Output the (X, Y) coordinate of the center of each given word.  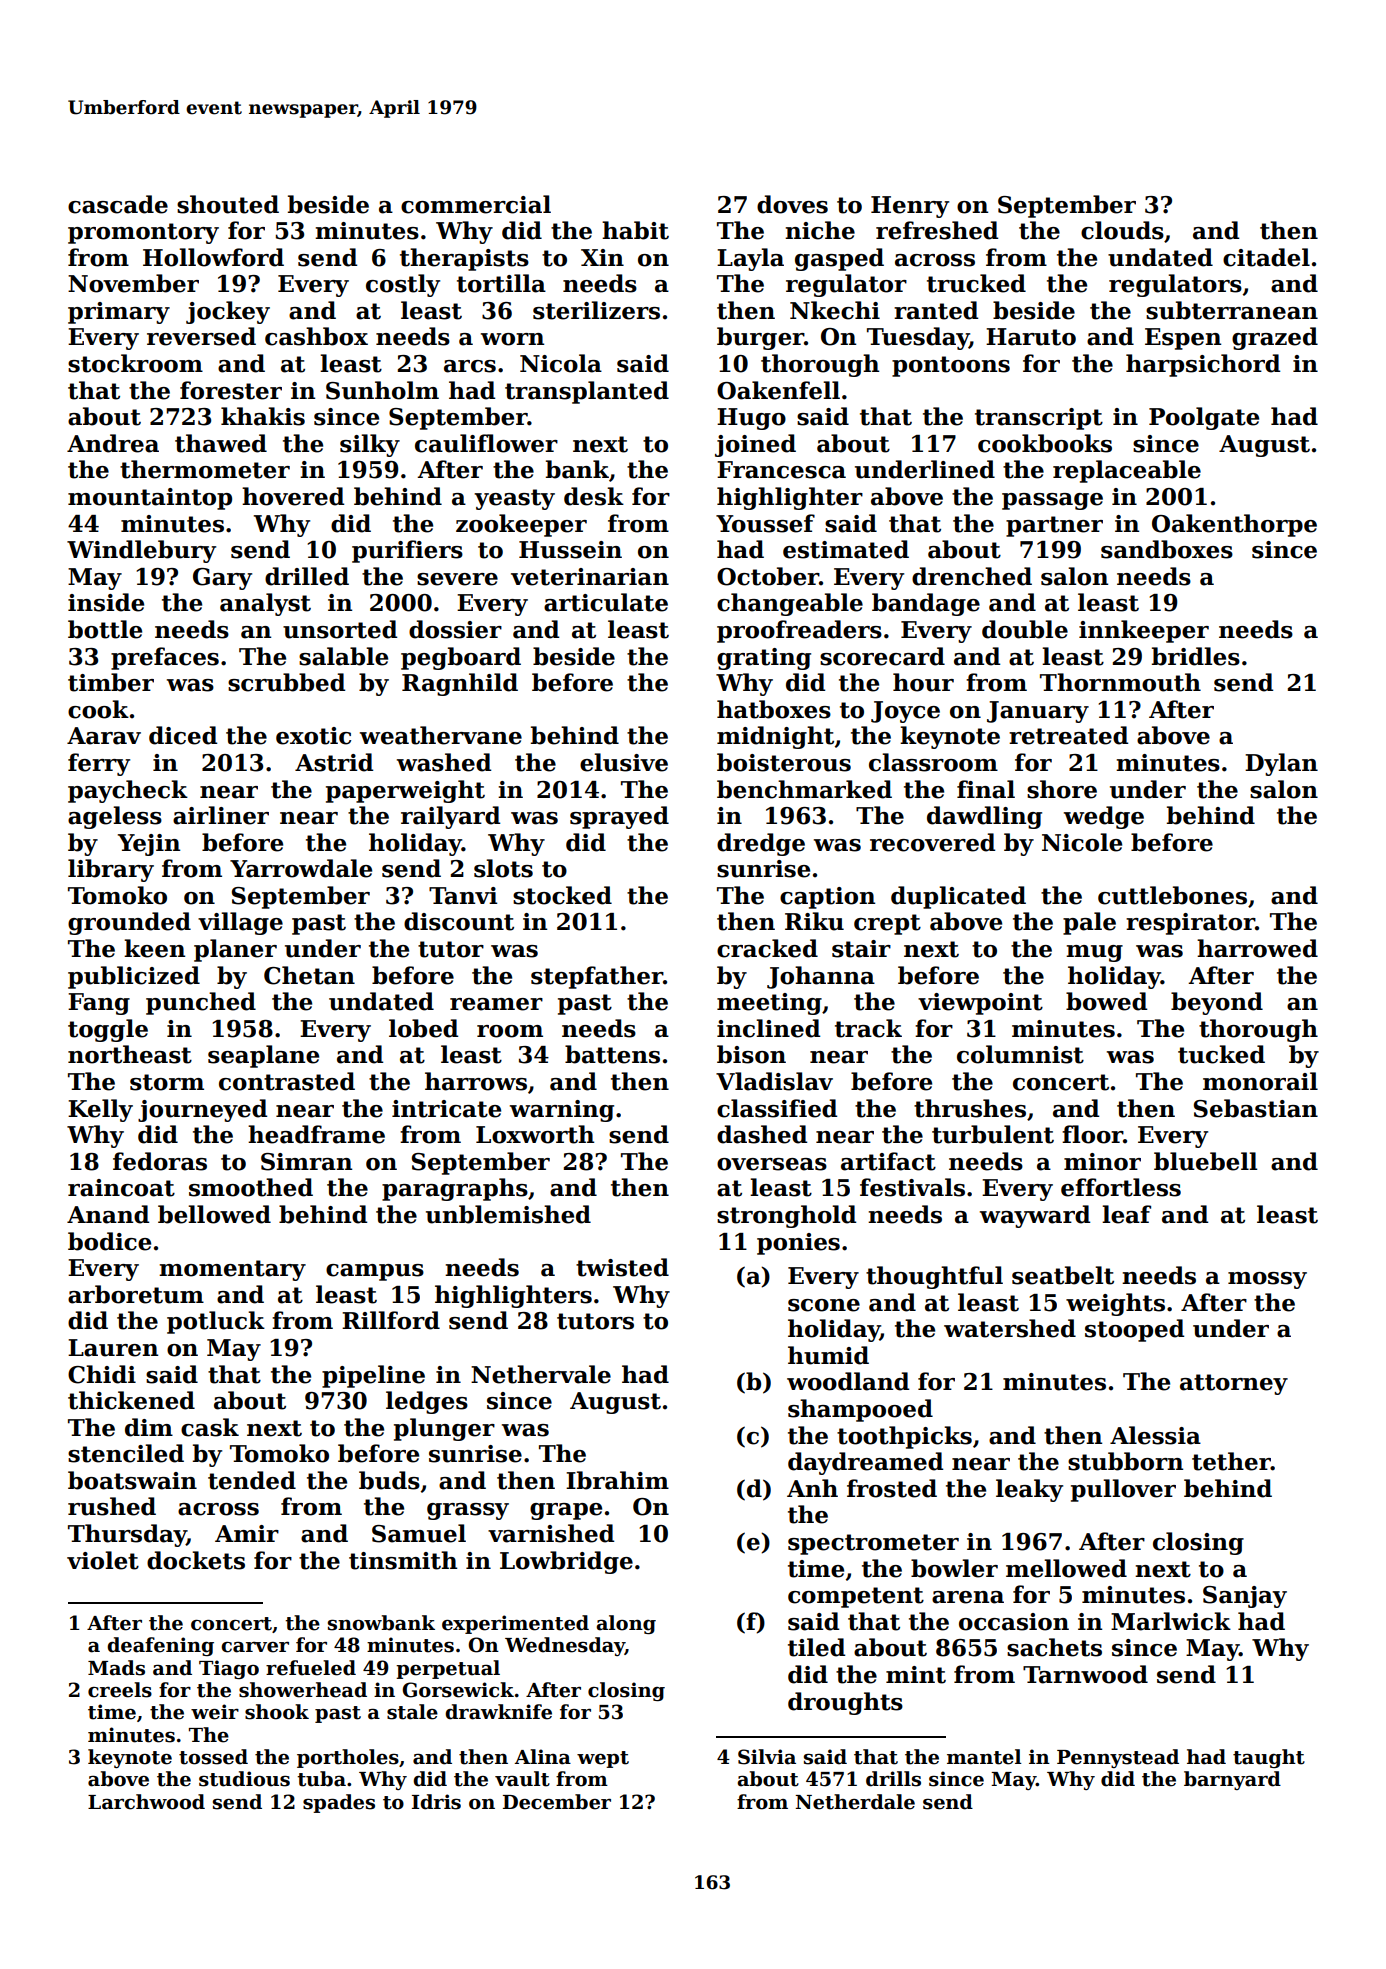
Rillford (391, 1320)
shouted (228, 204)
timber (111, 682)
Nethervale (541, 1374)
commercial (476, 204)
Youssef (765, 523)
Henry (910, 207)
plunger (444, 1429)
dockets (196, 1560)
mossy (1267, 1280)
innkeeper (1144, 631)
